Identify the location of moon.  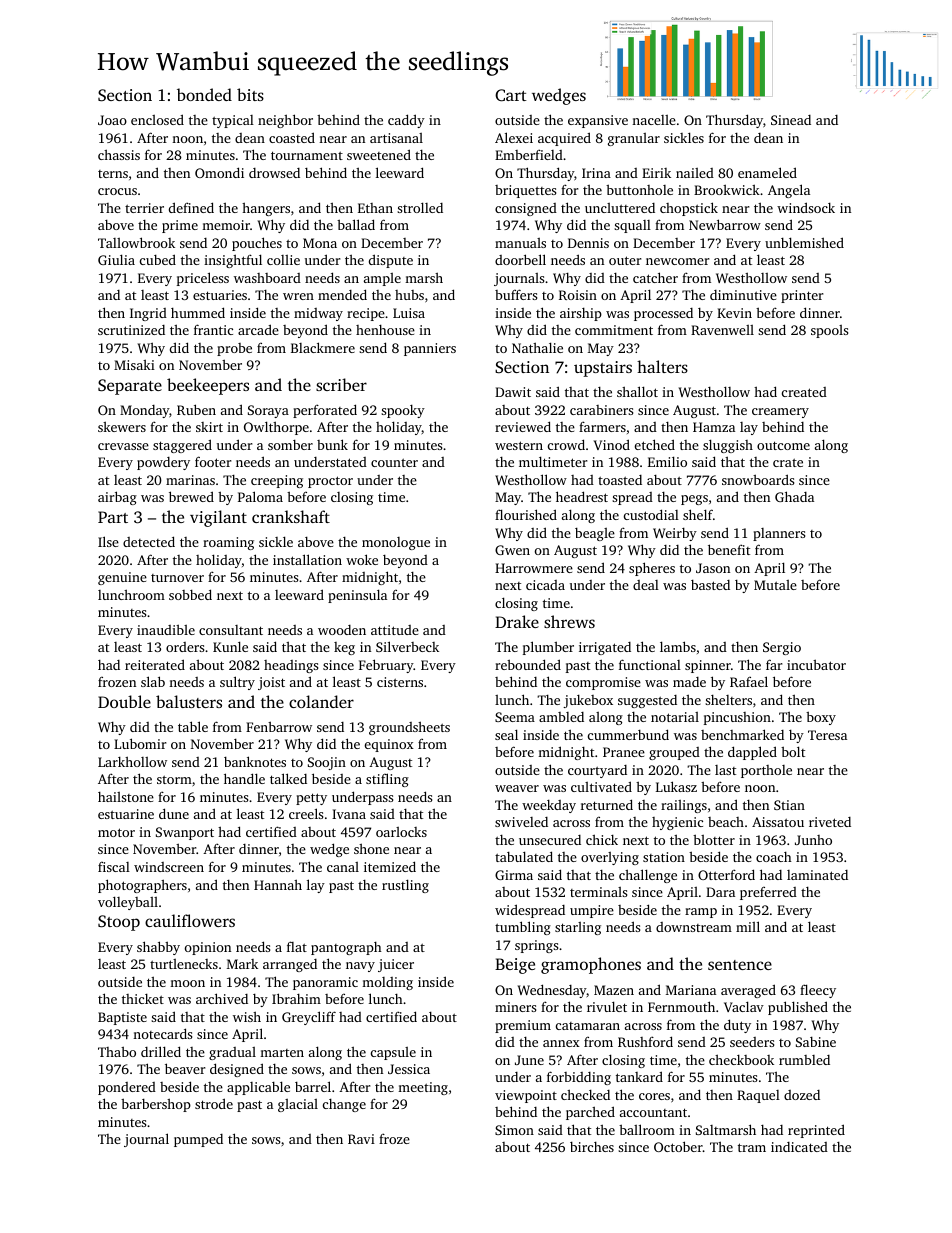
(187, 983).
